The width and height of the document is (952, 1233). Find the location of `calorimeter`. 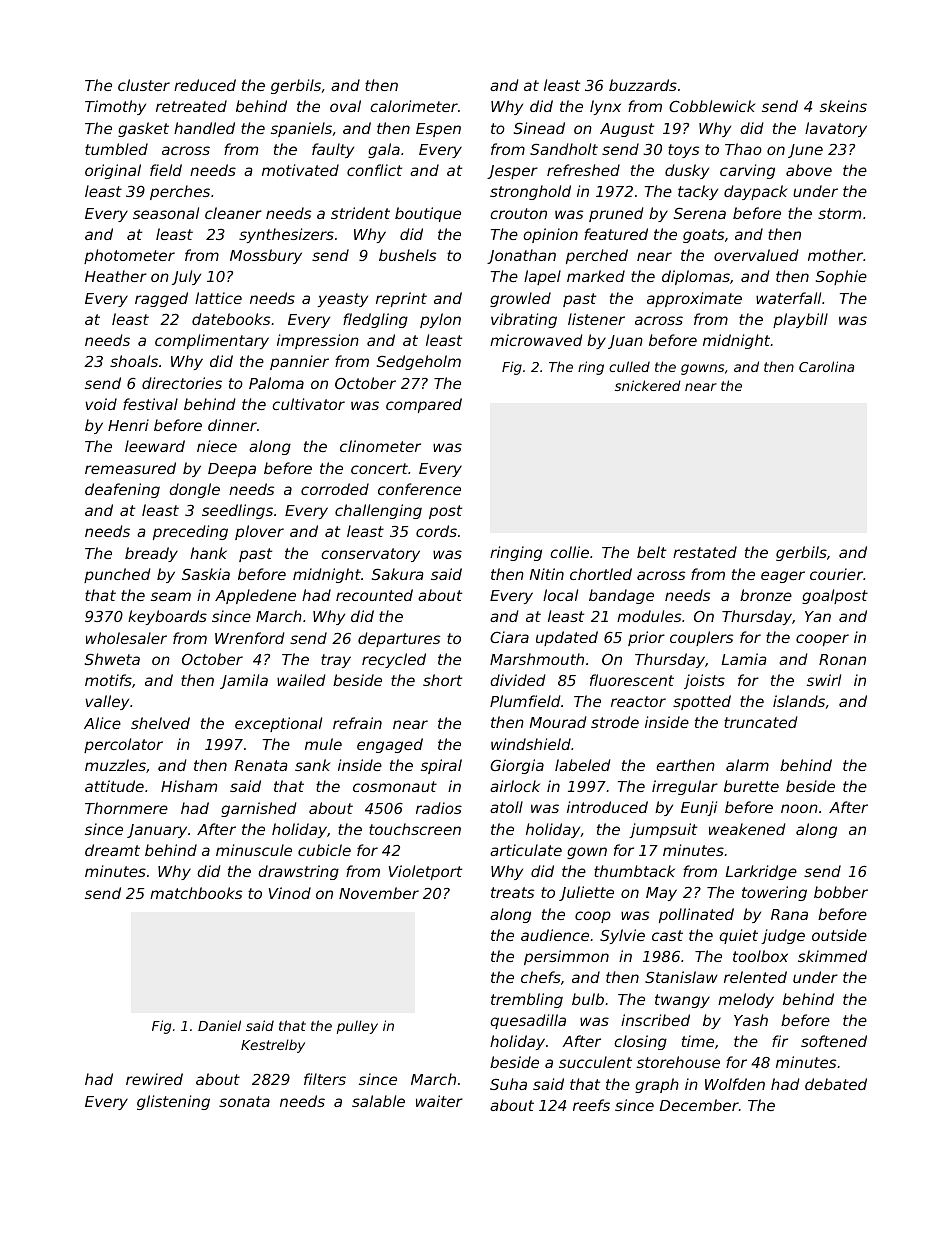

calorimeter is located at coordinates (414, 106).
